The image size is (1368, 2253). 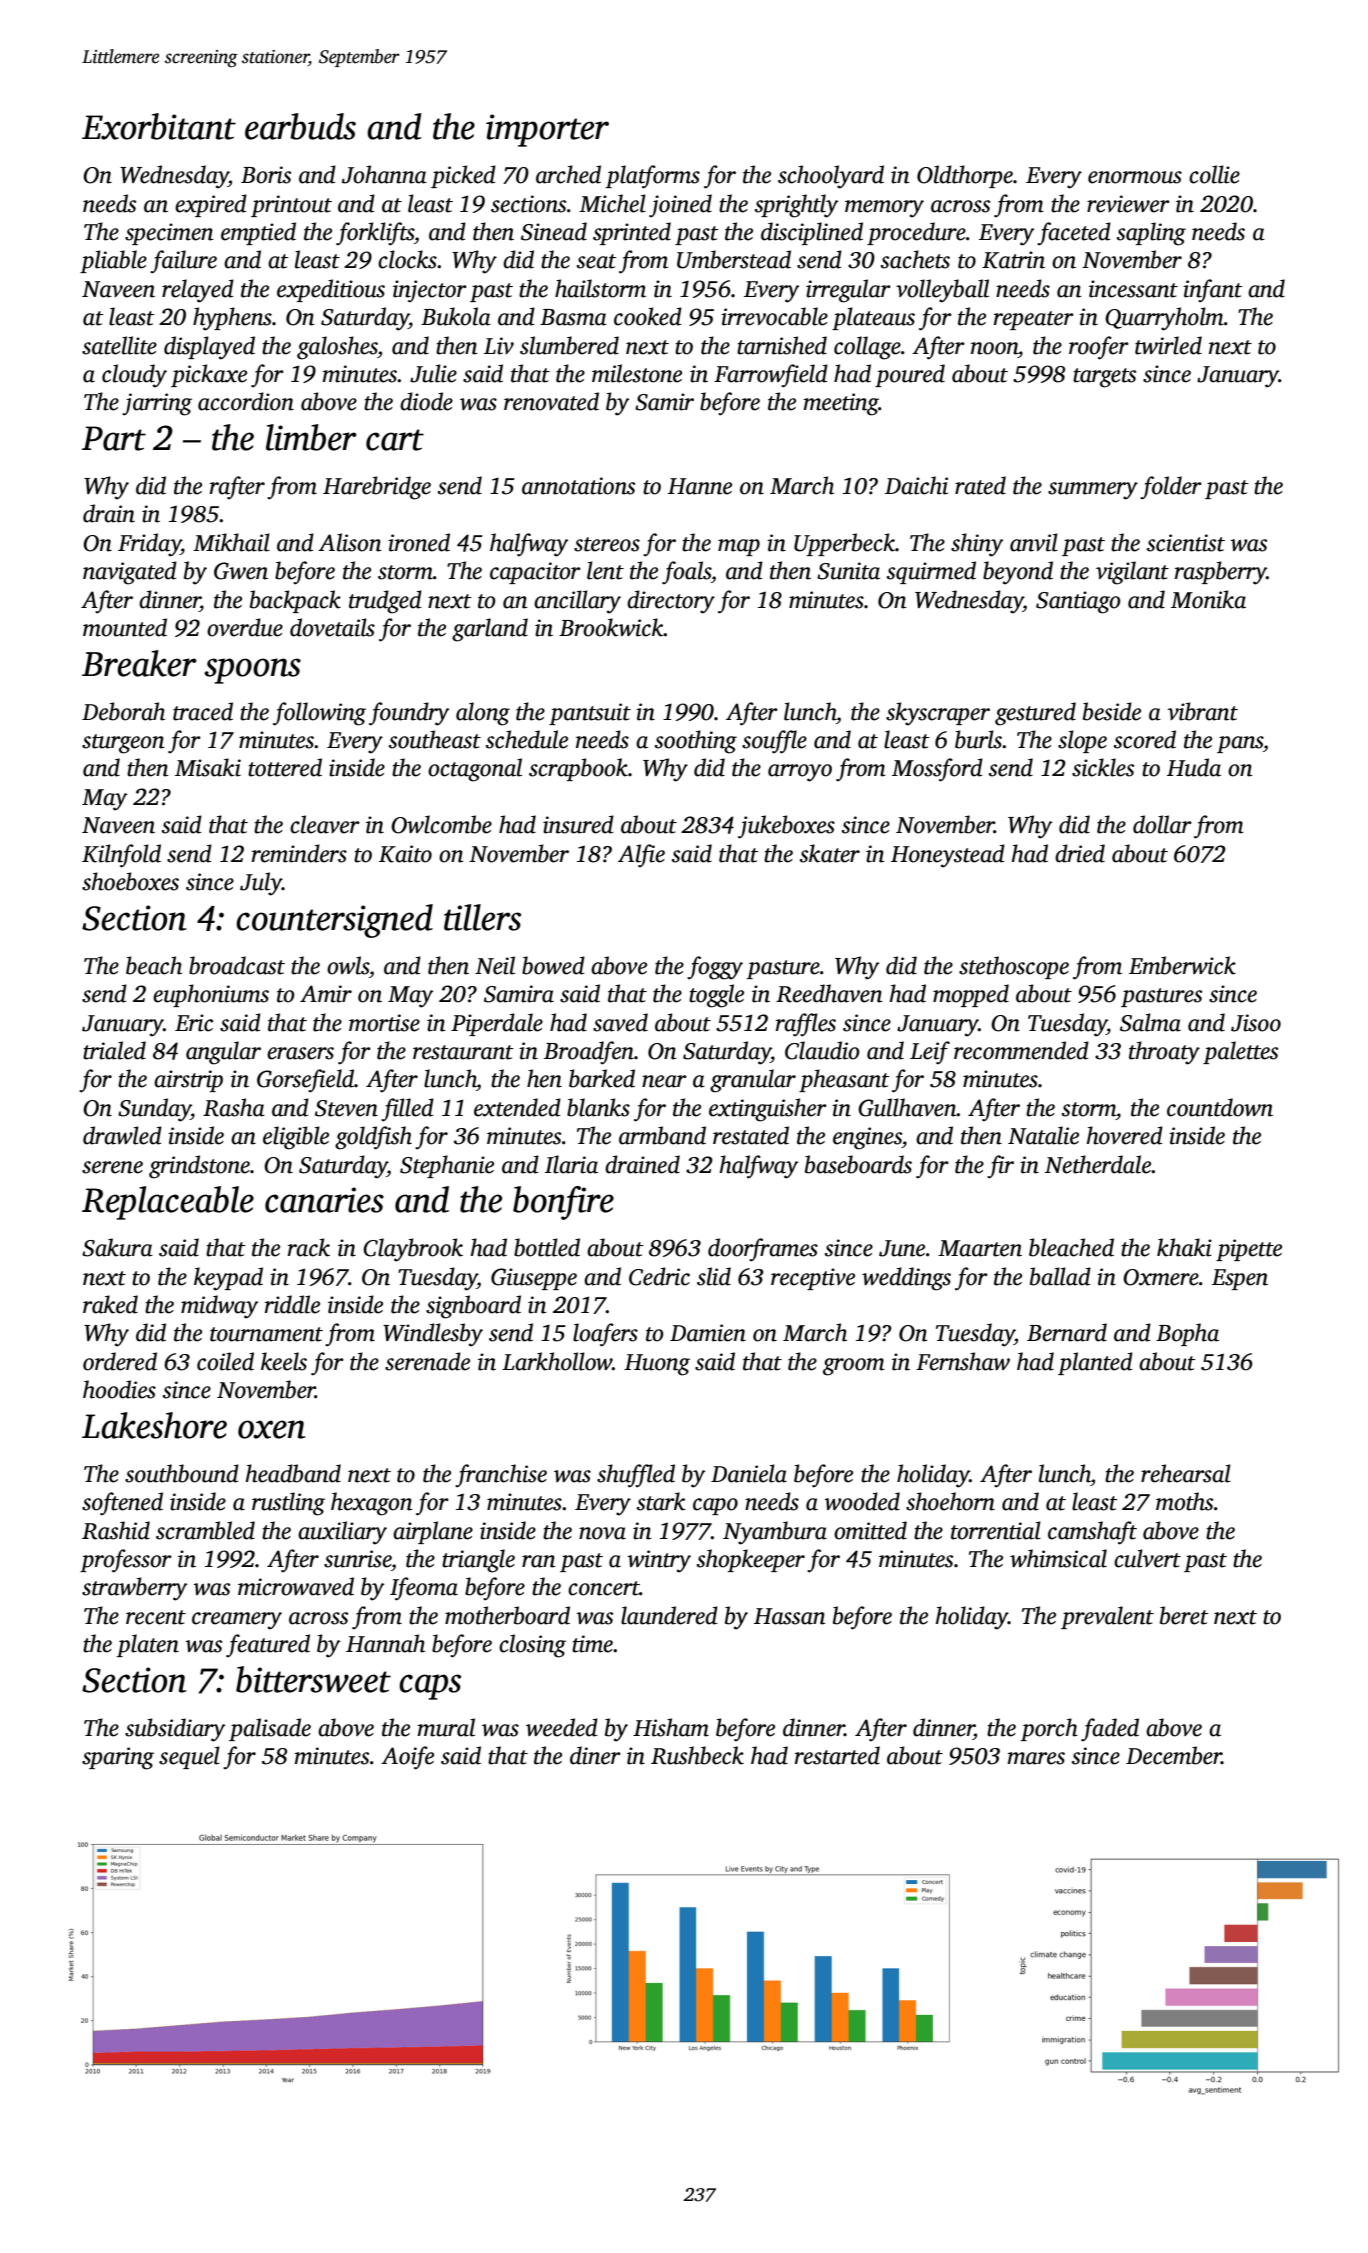 I want to click on schoolyard, so click(x=831, y=177).
